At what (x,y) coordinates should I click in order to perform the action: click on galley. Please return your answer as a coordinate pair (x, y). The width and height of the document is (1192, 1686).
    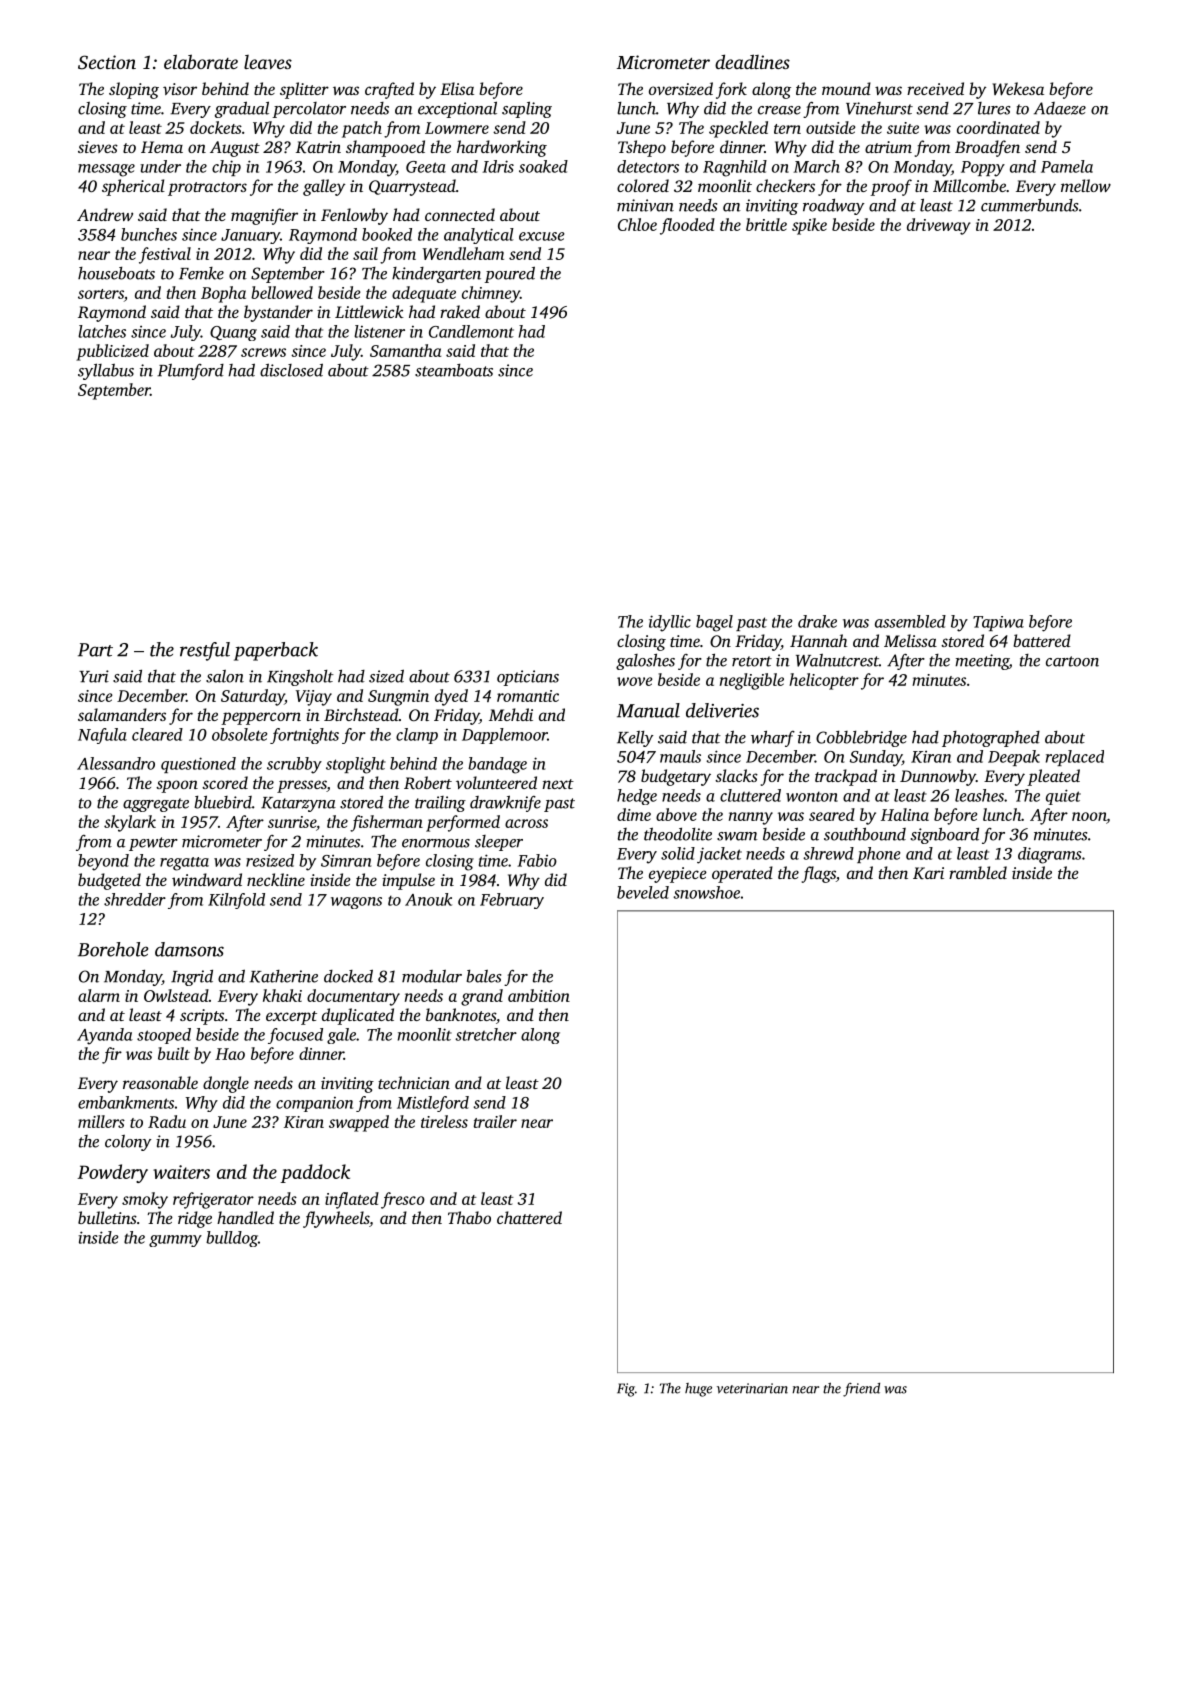
    Looking at the image, I should click on (324, 187).
